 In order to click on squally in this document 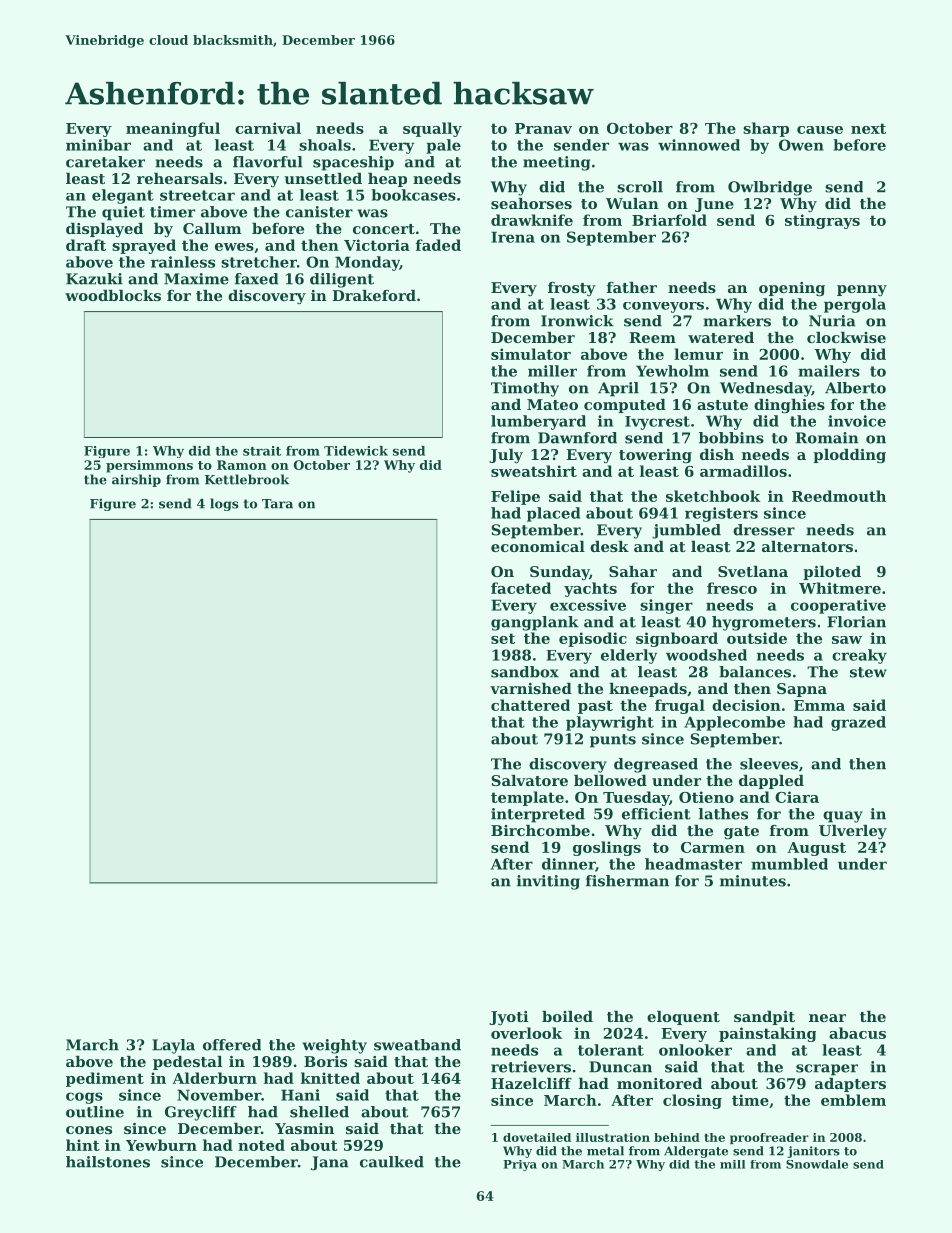, I will do `click(432, 129)`.
